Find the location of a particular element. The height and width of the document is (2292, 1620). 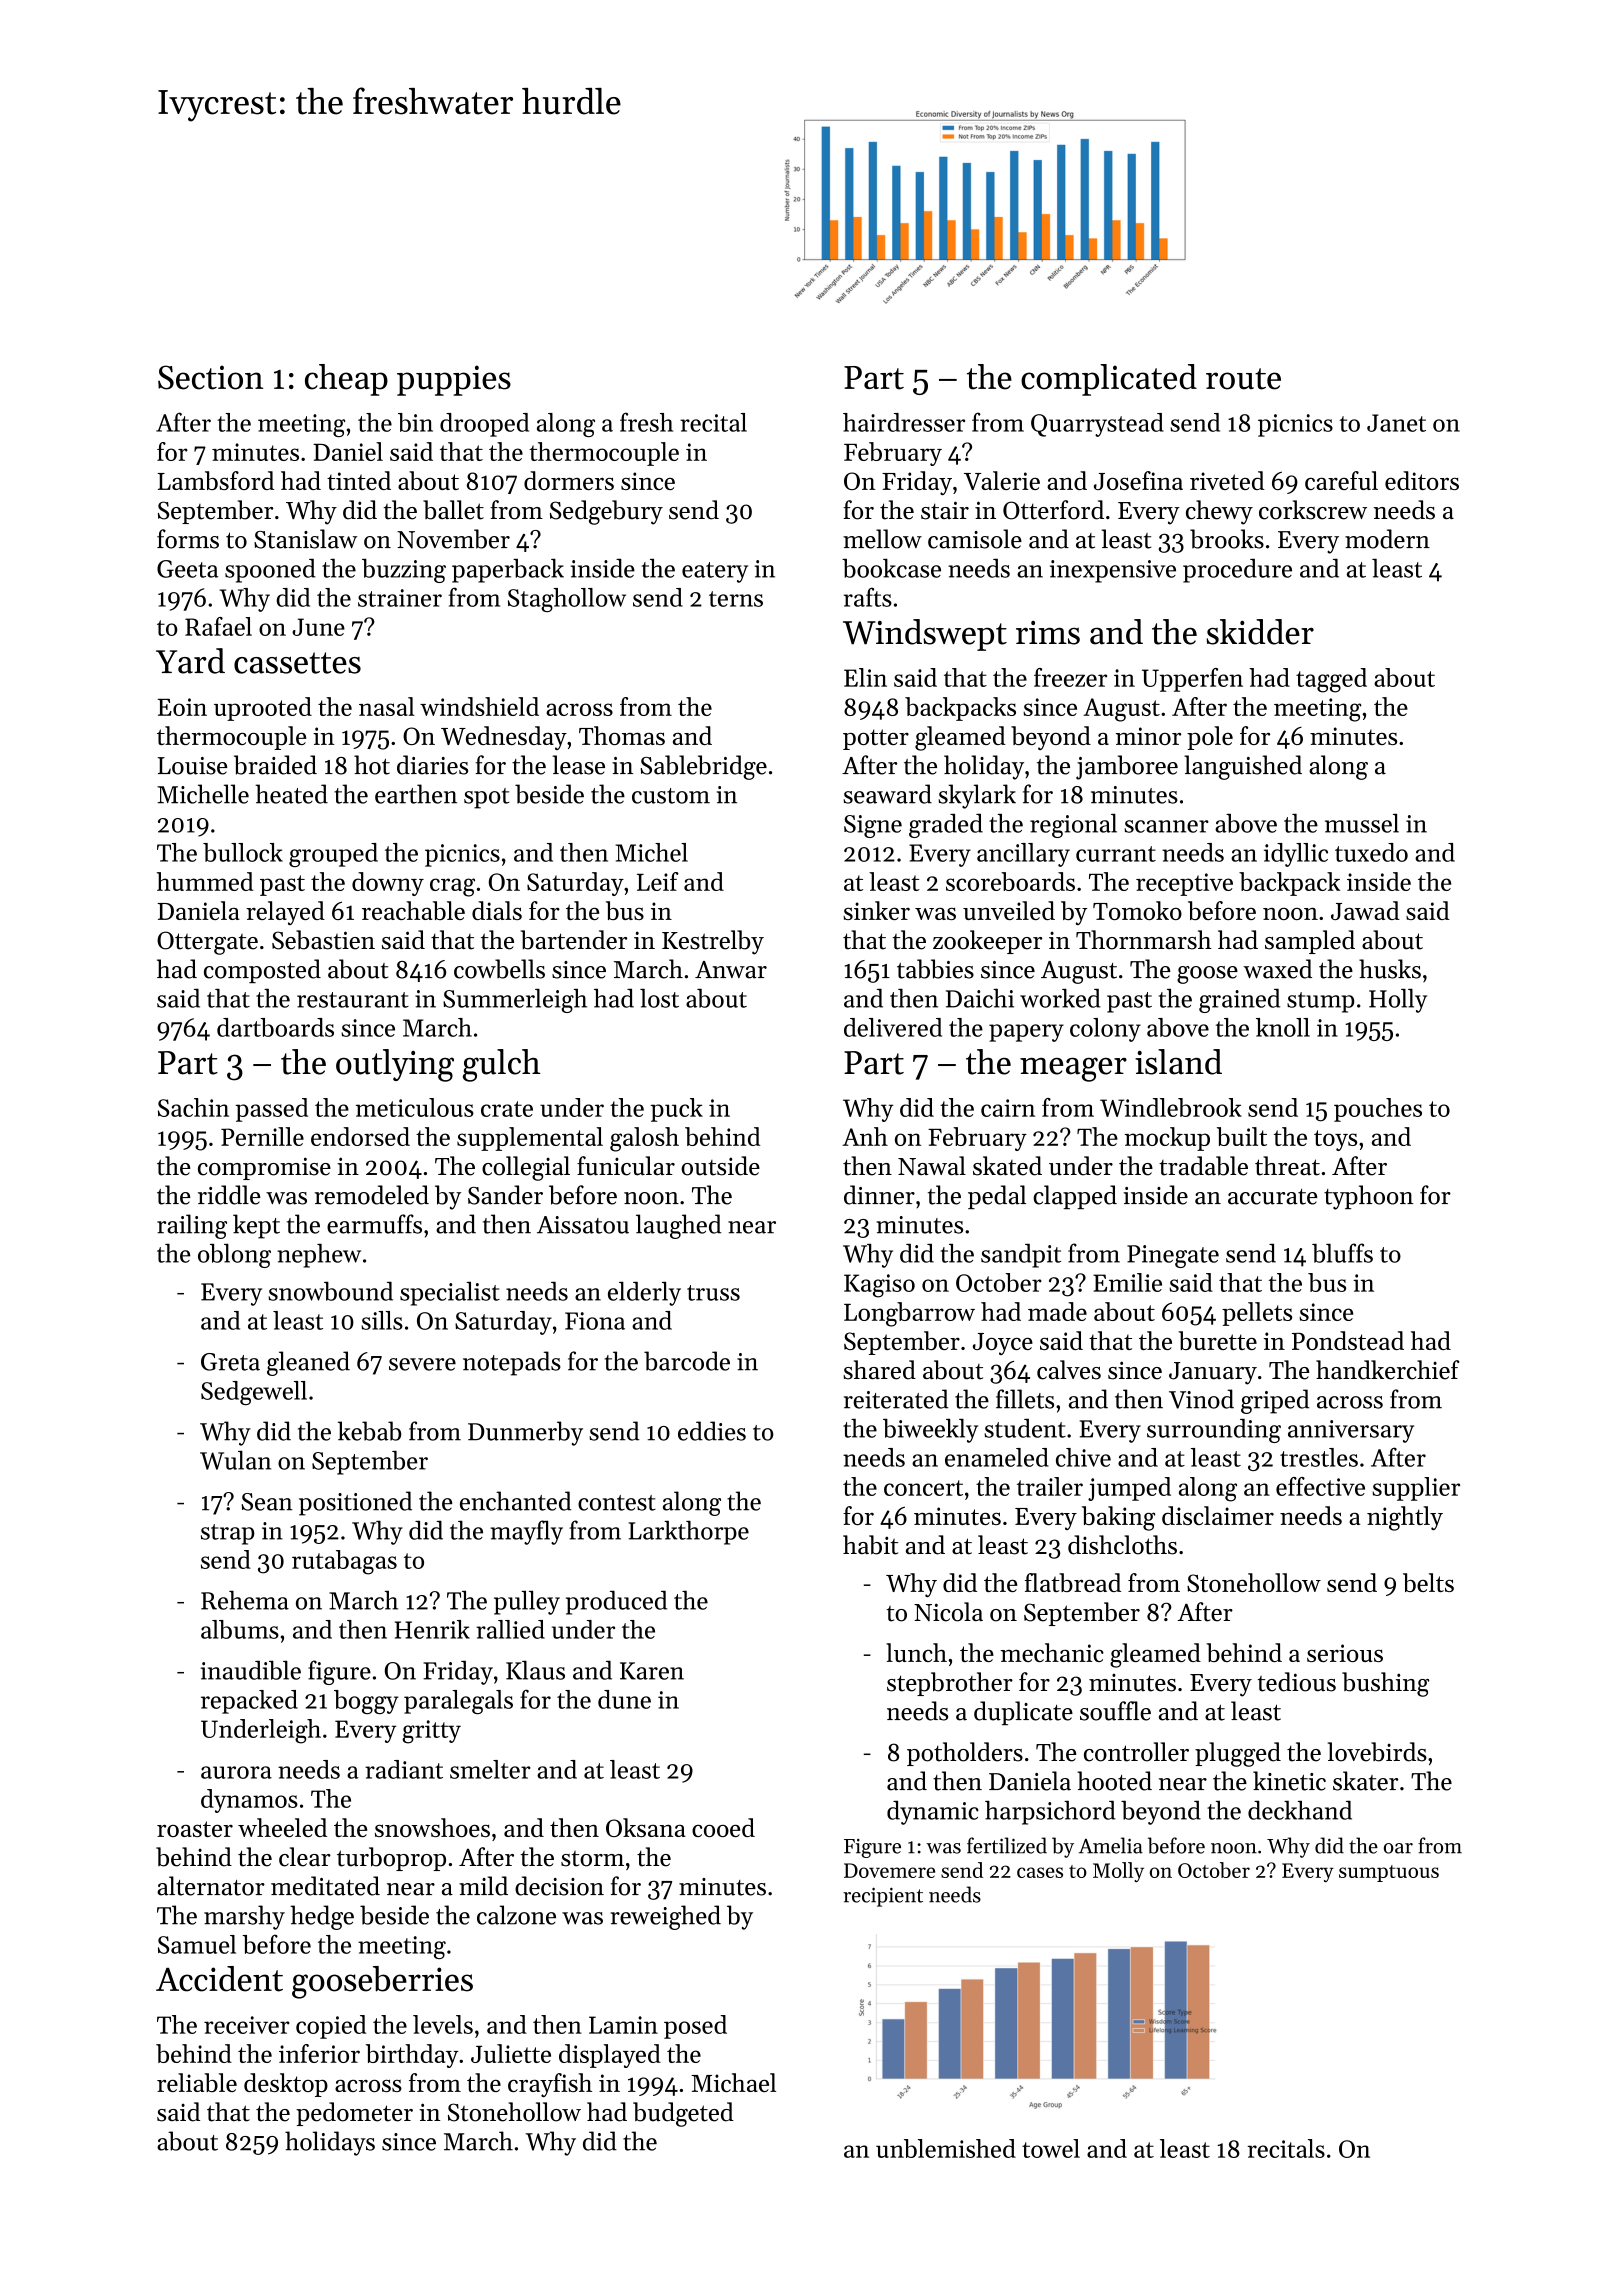

Eoin is located at coordinates (182, 707).
